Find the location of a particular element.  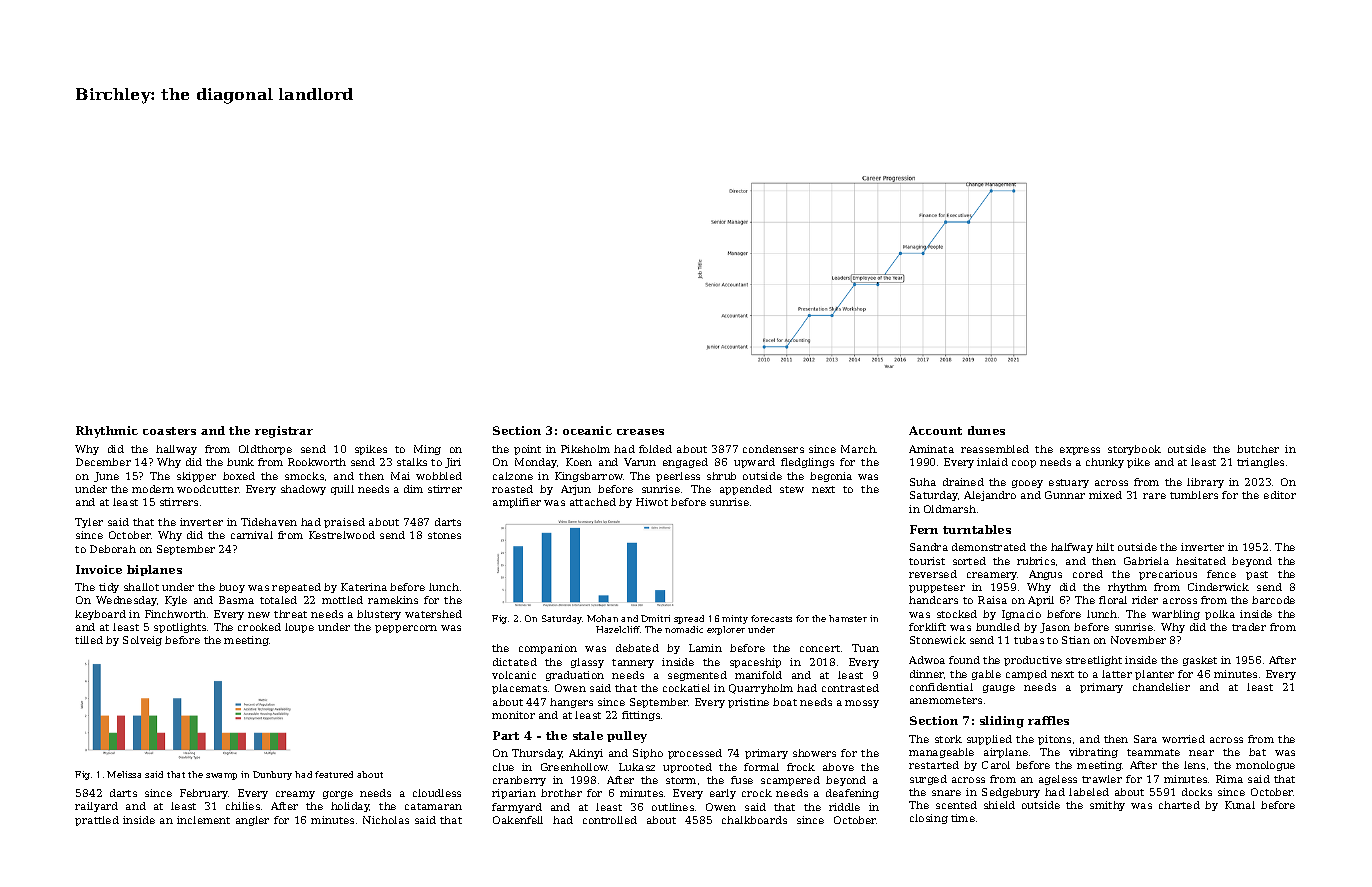

Melissa is located at coordinates (124, 774).
